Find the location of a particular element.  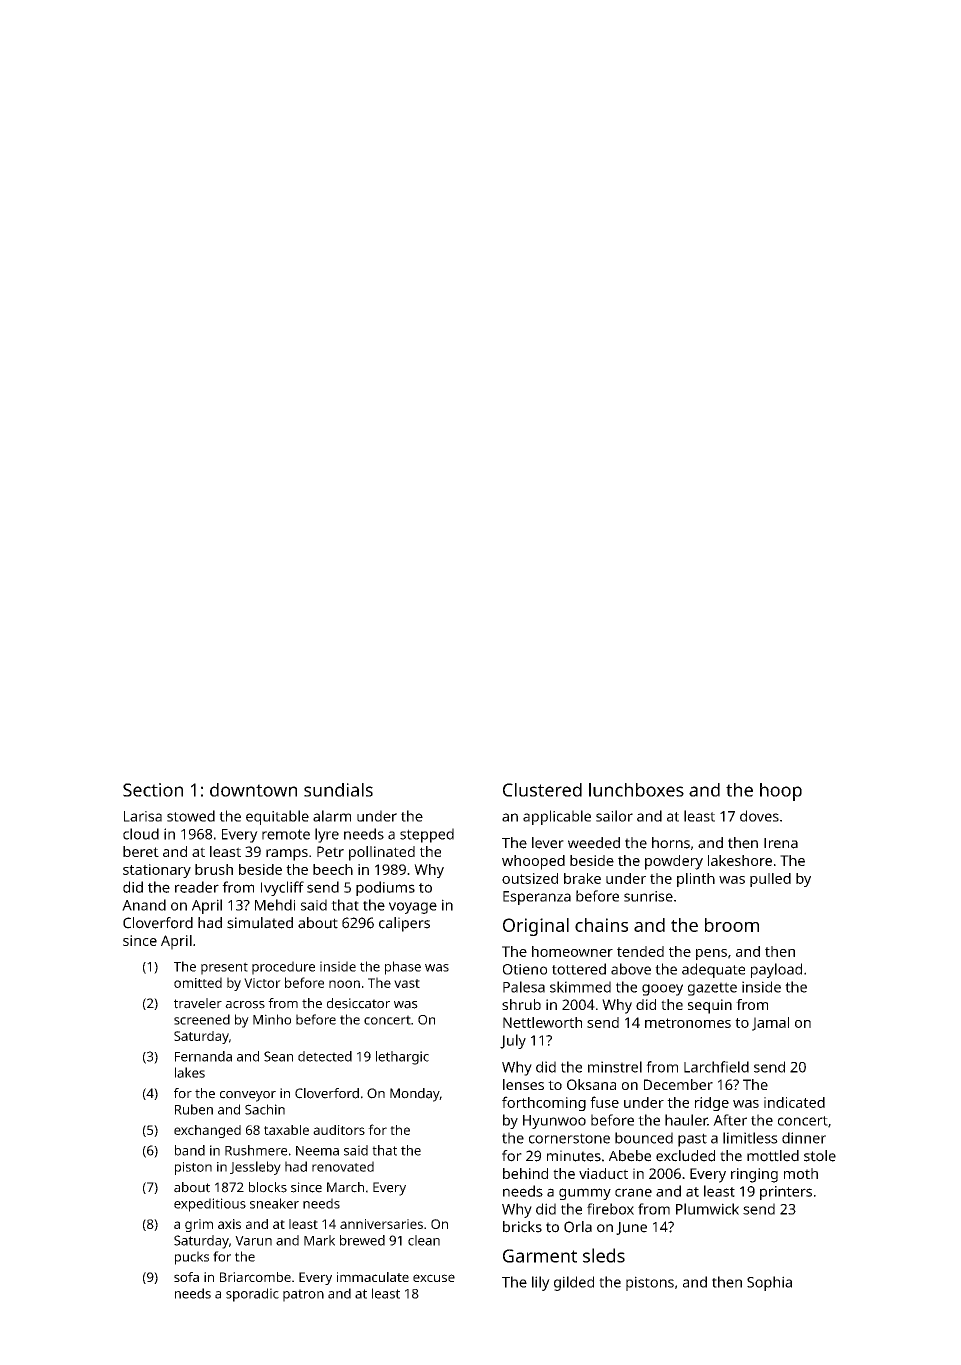

Oksana is located at coordinates (591, 1084).
